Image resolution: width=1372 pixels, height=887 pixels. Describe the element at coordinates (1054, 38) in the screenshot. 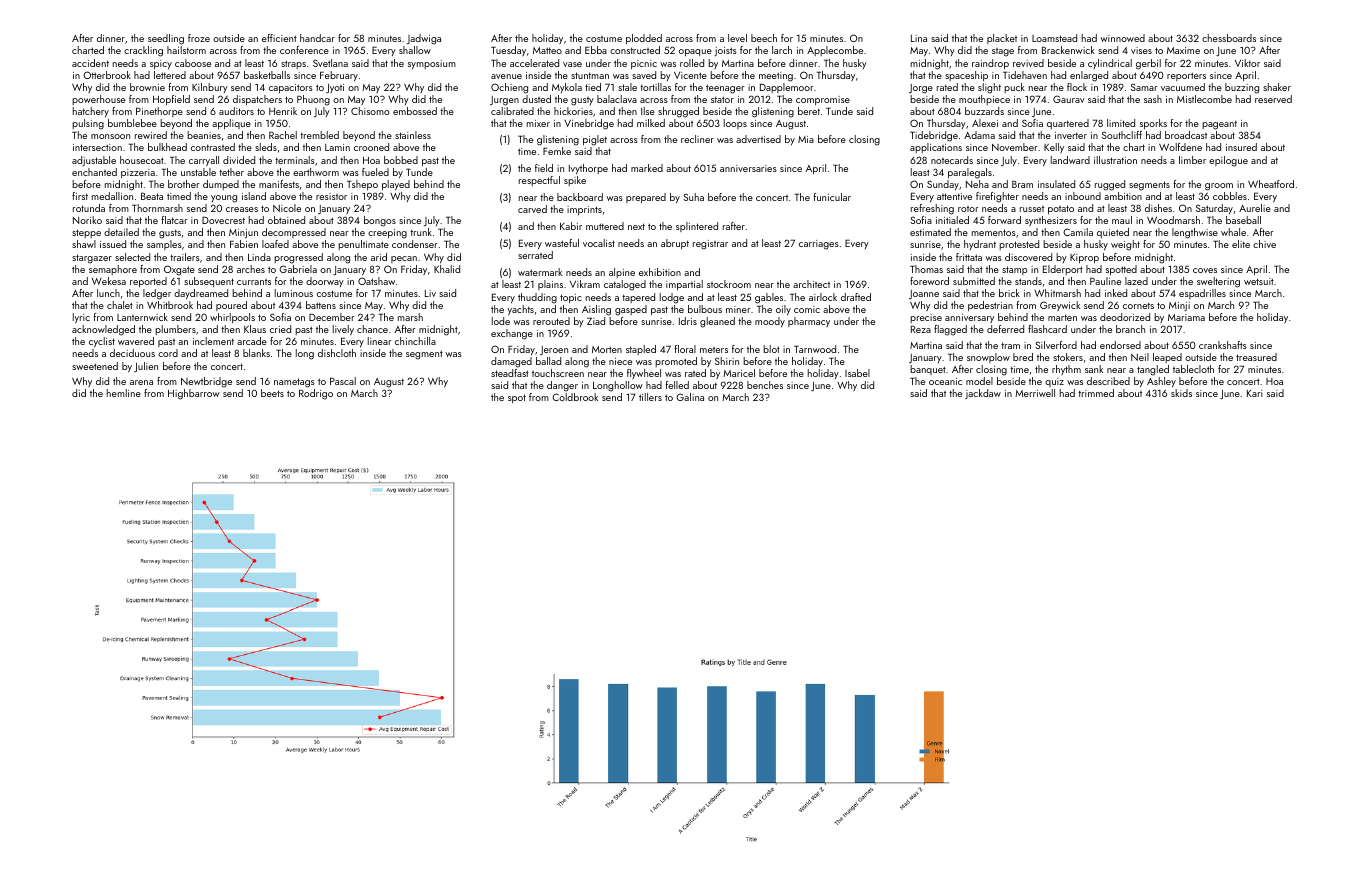

I see `Loamstead` at that location.
